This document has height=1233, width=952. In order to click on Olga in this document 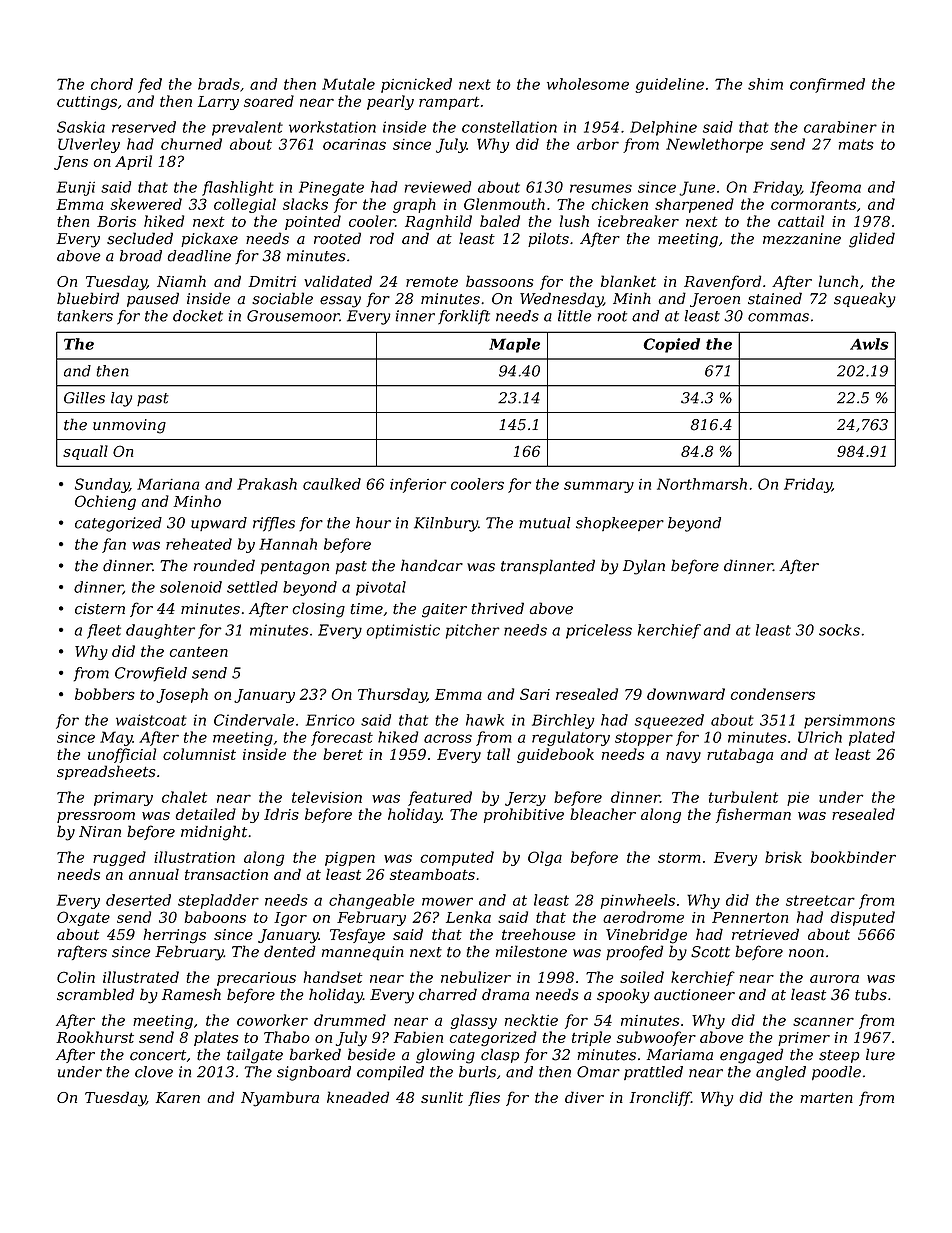, I will do `click(545, 858)`.
